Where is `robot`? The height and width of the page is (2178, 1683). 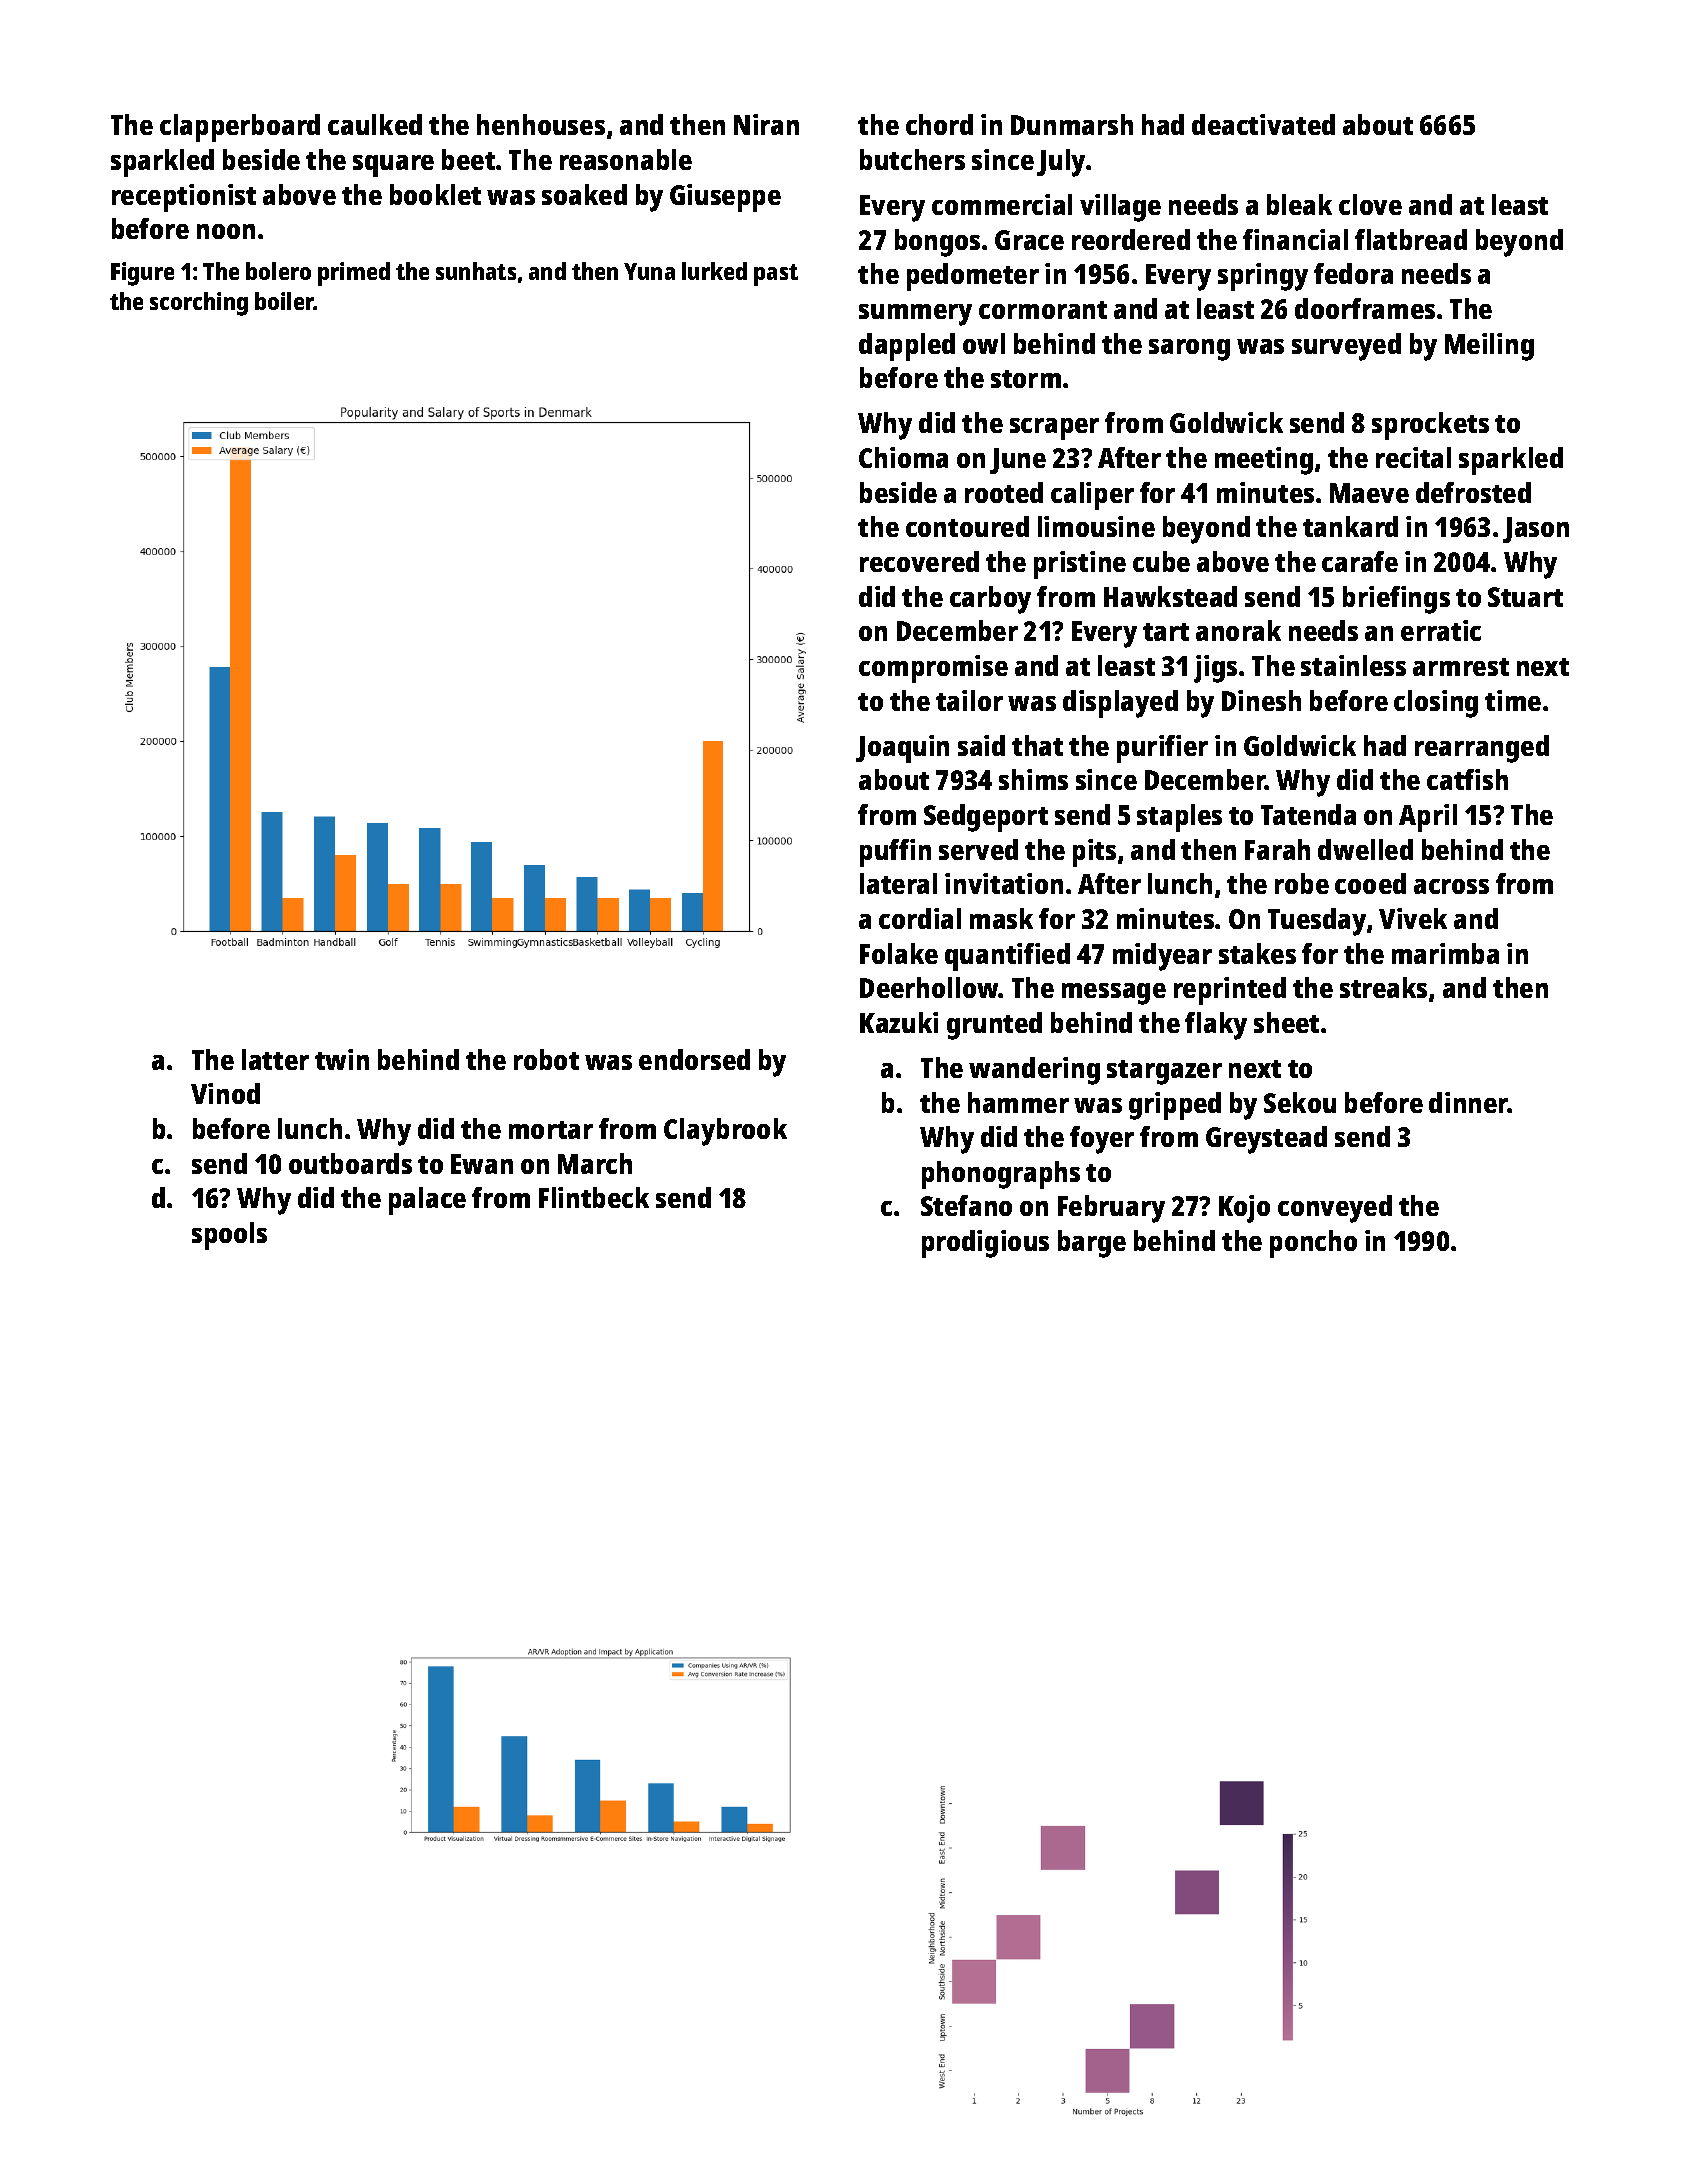
robot is located at coordinates (546, 1059).
